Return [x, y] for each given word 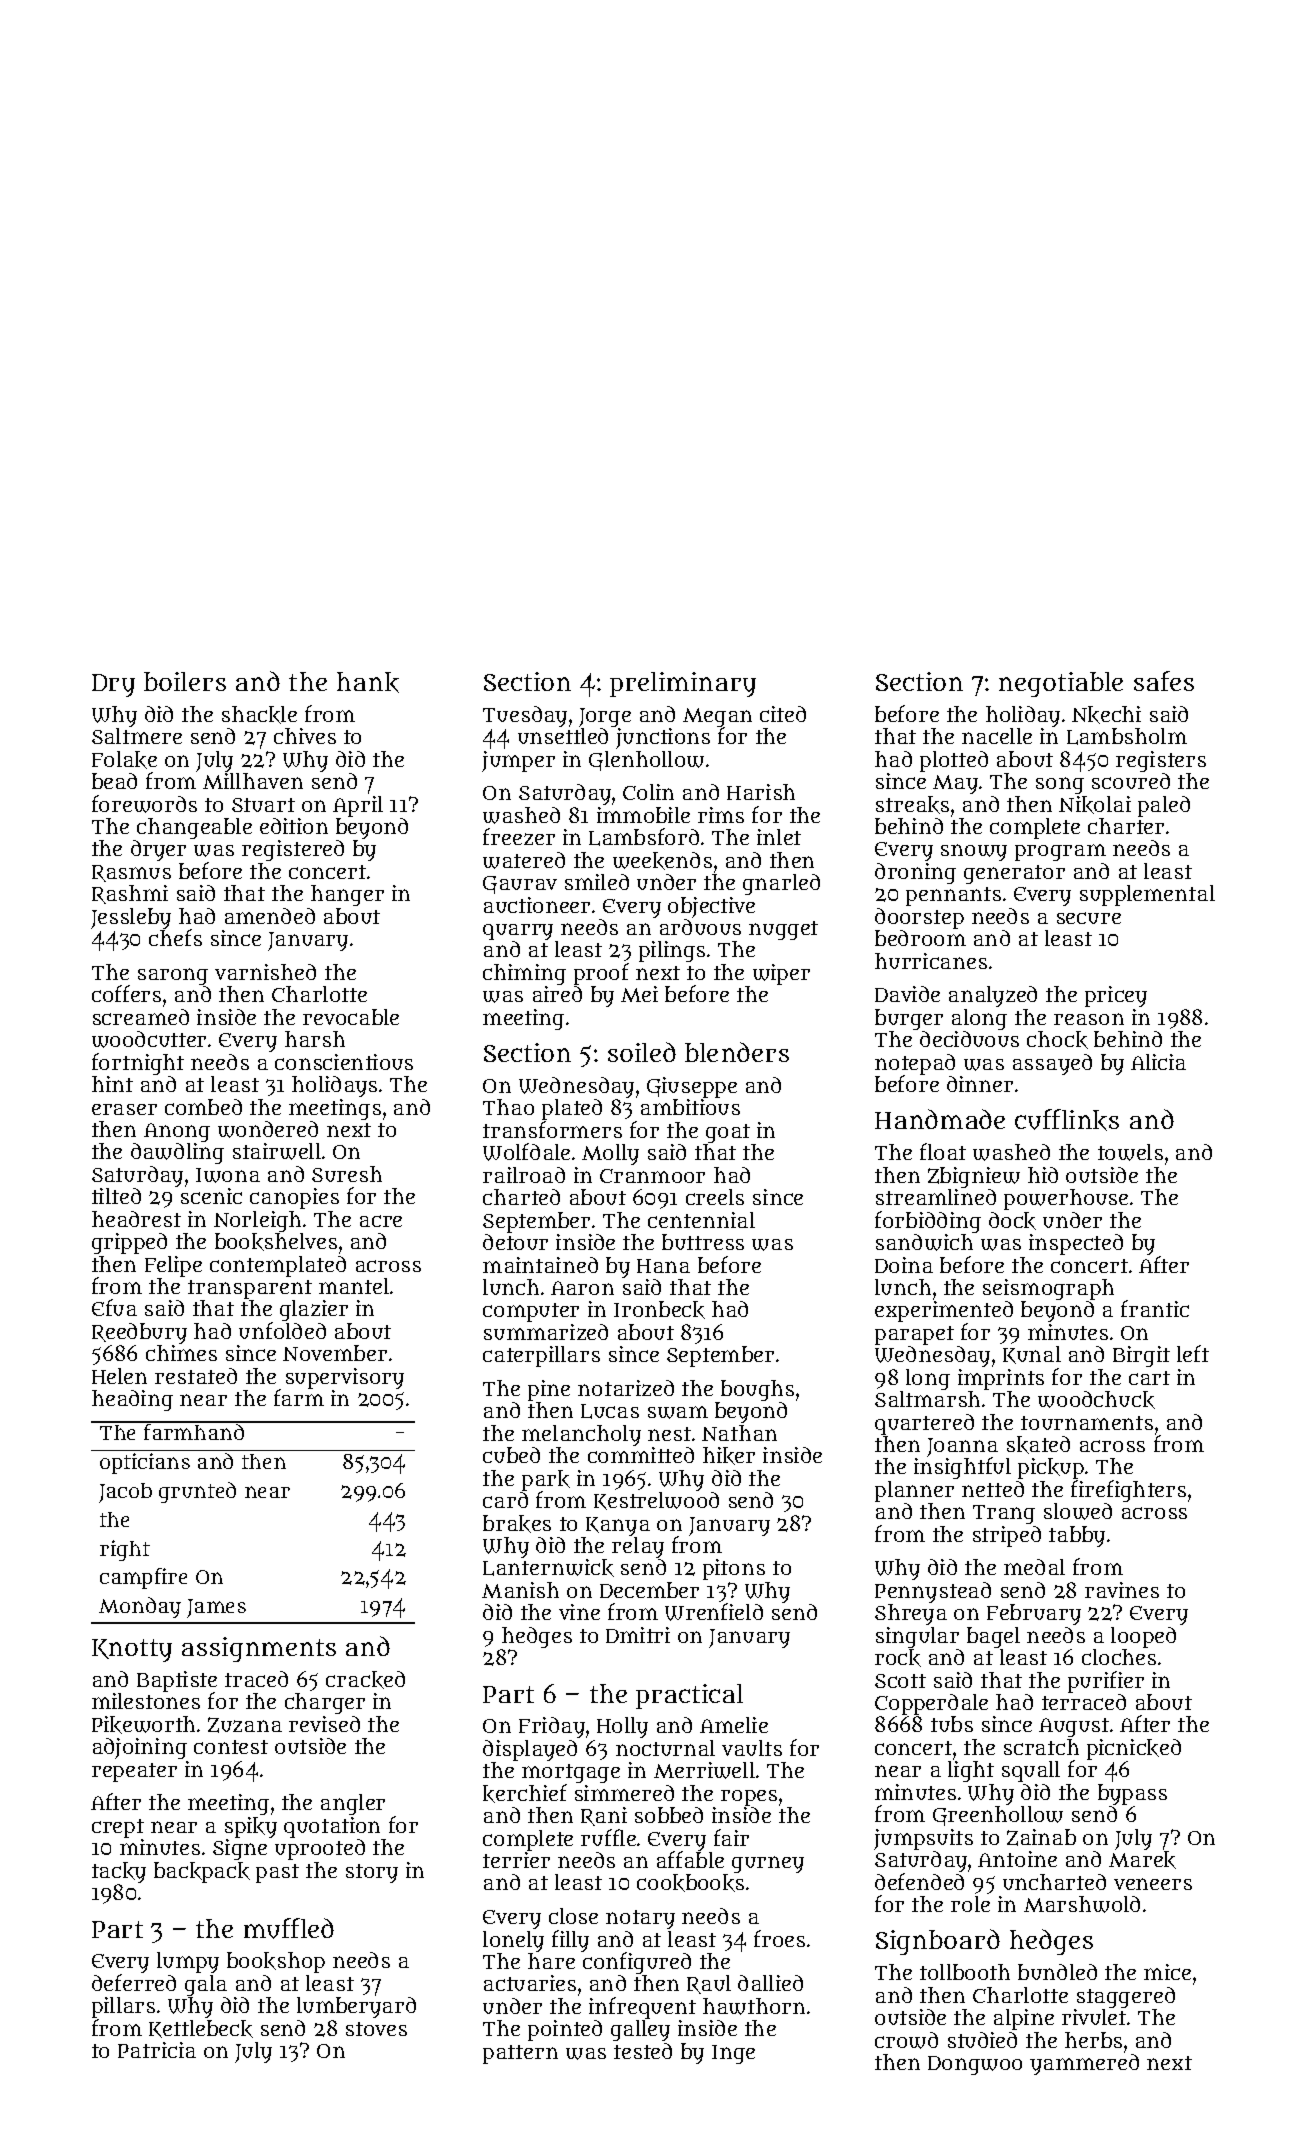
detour [515, 1242]
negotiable [1061, 684]
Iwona [228, 1175]
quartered [924, 1424]
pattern [520, 2054]
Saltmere [137, 736]
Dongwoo [975, 2065]
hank [368, 682]
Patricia [157, 2050]
